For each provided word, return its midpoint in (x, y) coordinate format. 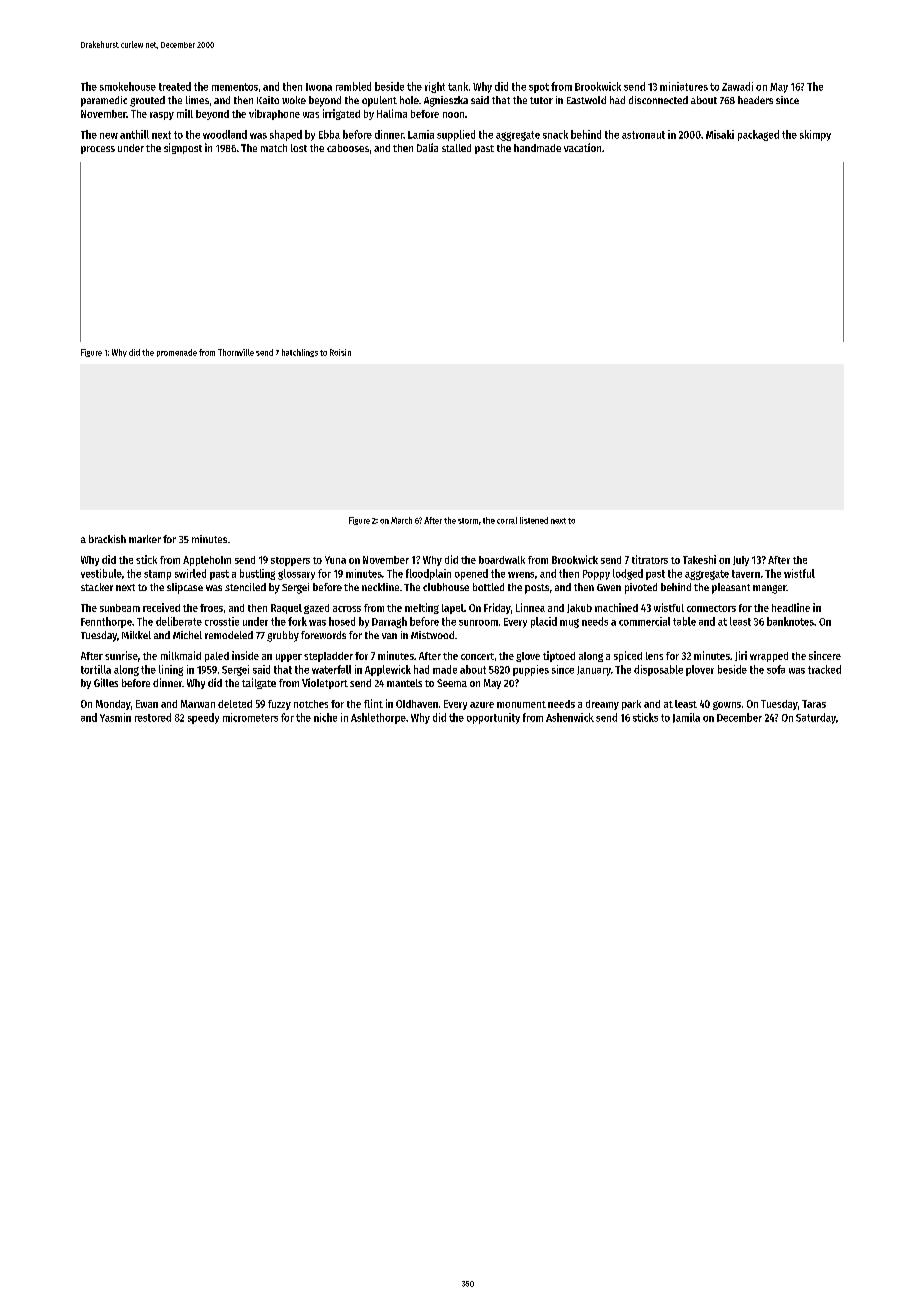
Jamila (686, 718)
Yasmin (115, 717)
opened (471, 574)
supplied (456, 135)
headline (791, 607)
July (741, 561)
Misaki (720, 134)
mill (185, 113)
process (98, 150)
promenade (177, 353)
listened (534, 520)
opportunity (493, 718)
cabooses (348, 148)
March (401, 520)
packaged (758, 135)
